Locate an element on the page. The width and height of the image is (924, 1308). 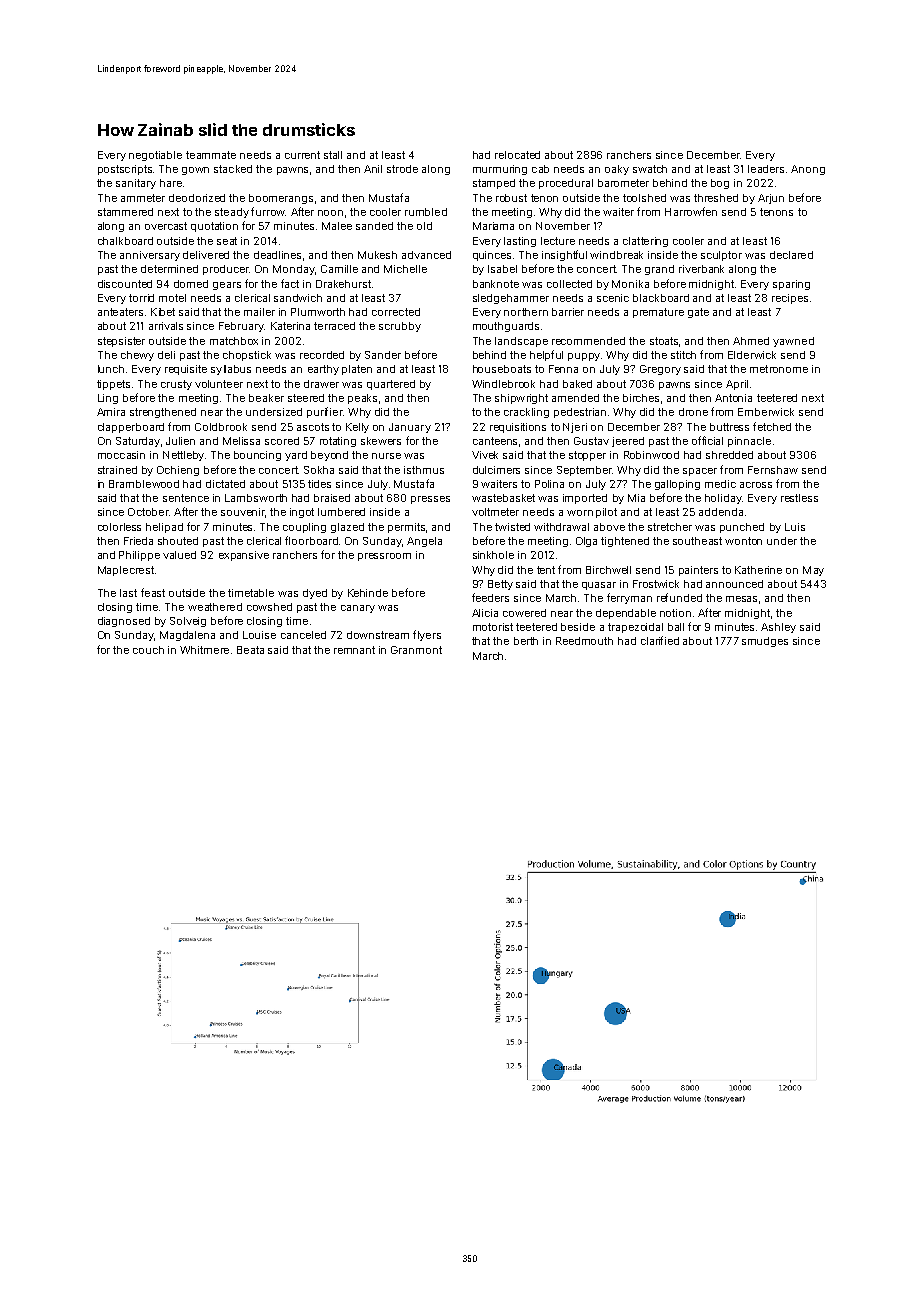
riverbank is located at coordinates (701, 269).
